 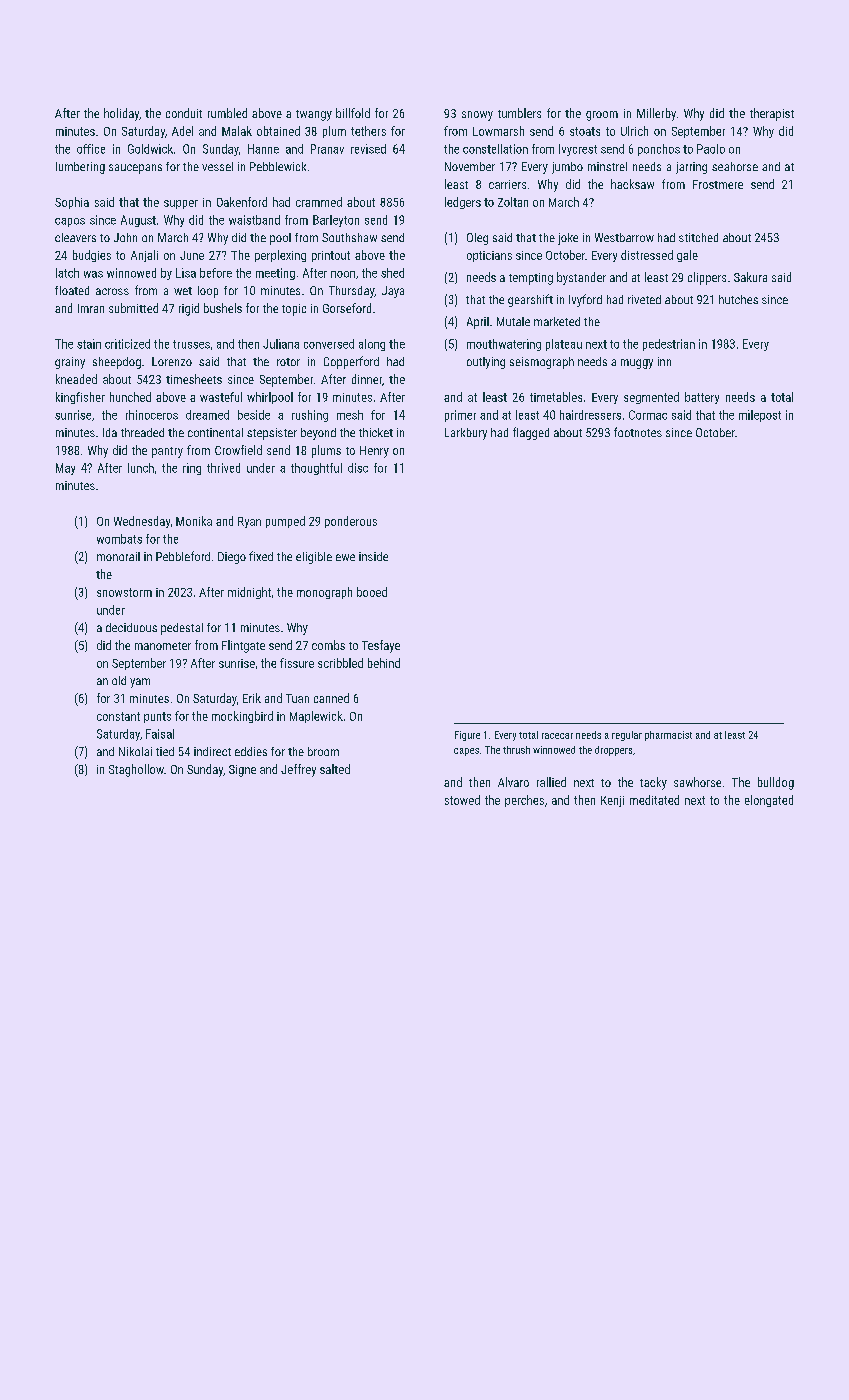 I want to click on Staghollow, so click(x=136, y=770).
